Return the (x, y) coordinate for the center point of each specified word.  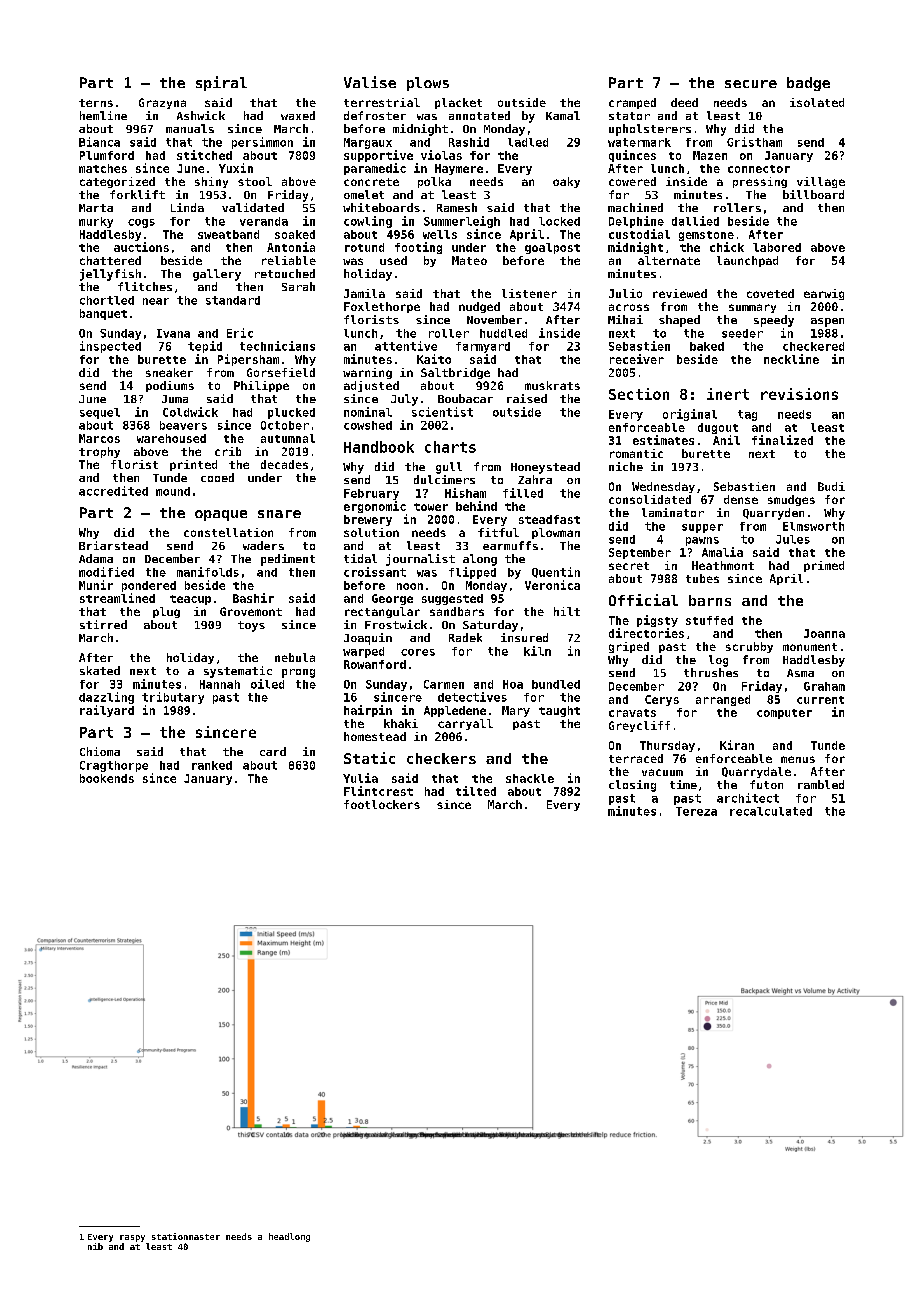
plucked (291, 413)
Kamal (563, 115)
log (718, 661)
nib (95, 1246)
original (690, 415)
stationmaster (186, 1236)
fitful (498, 532)
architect (748, 798)
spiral (221, 83)
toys (251, 626)
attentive (406, 346)
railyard (107, 711)
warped (363, 652)
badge (808, 84)
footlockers (382, 804)
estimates (663, 440)
